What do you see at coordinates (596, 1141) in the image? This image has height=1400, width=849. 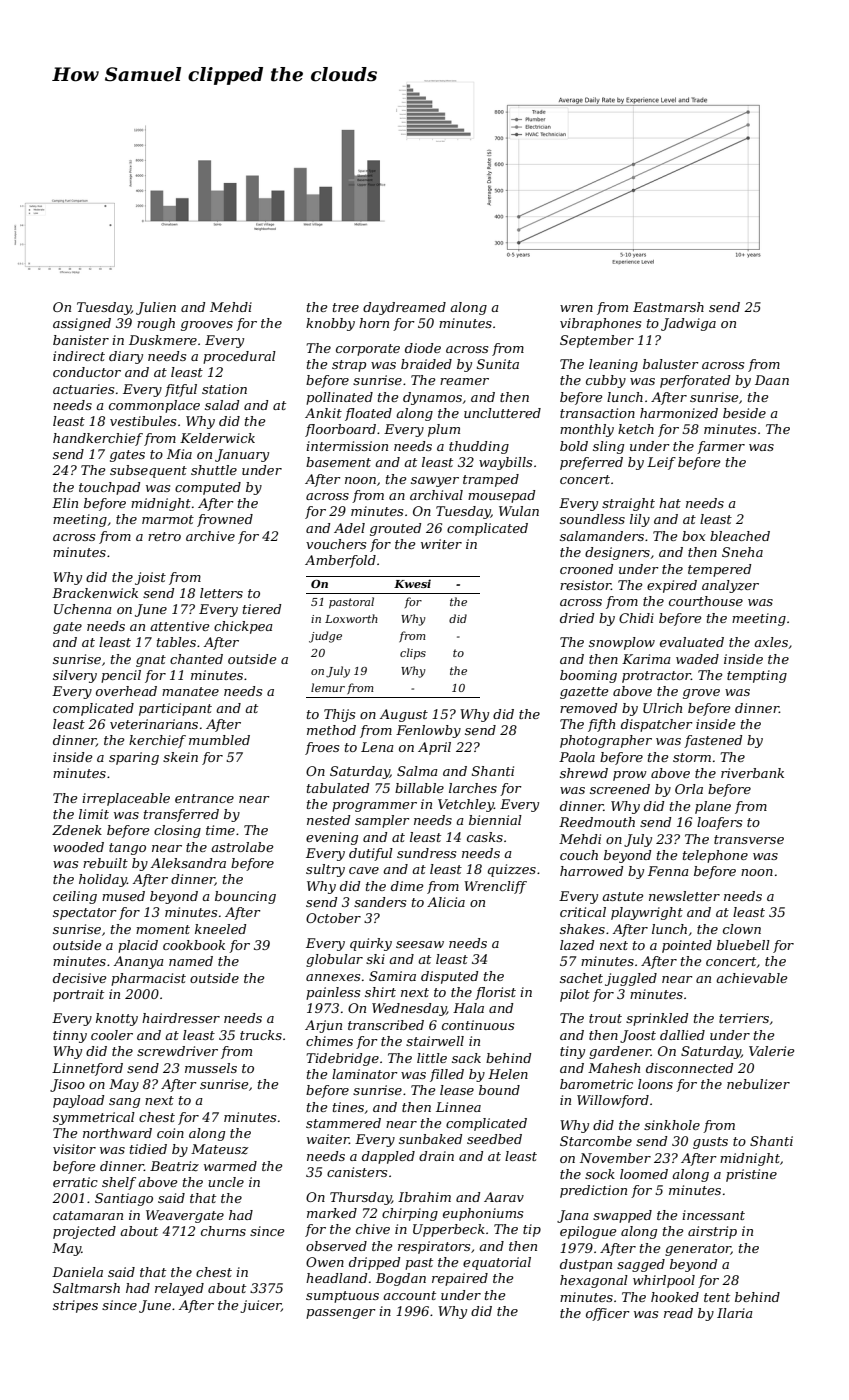 I see `Starcombe` at bounding box center [596, 1141].
